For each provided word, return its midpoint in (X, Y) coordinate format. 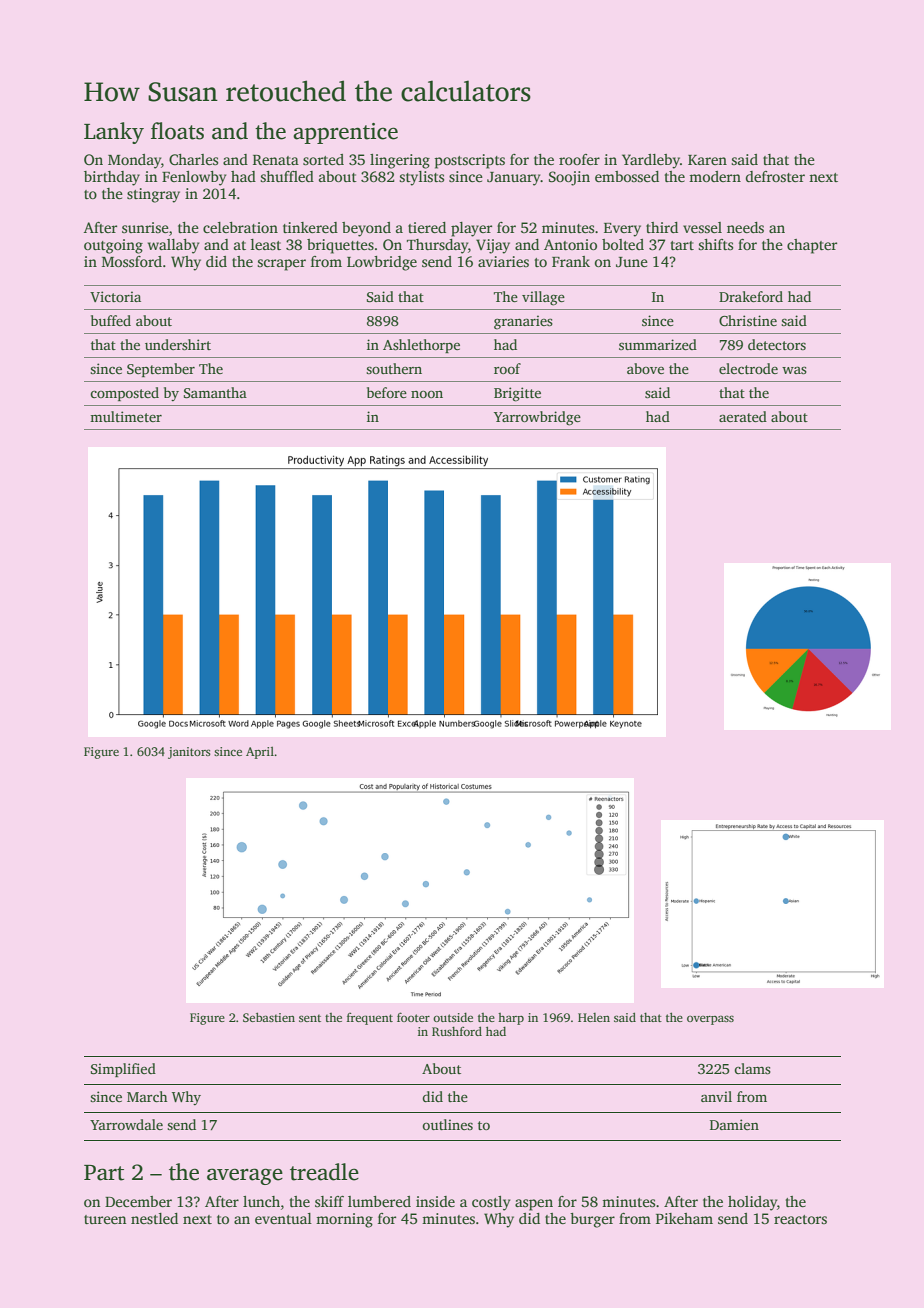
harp (511, 1019)
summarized (658, 344)
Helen (594, 1017)
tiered (427, 227)
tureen (105, 1219)
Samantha (215, 392)
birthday (112, 178)
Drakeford (751, 296)
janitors (189, 753)
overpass (710, 1020)
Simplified (123, 1070)
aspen (534, 1205)
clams (752, 1068)
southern (394, 368)
